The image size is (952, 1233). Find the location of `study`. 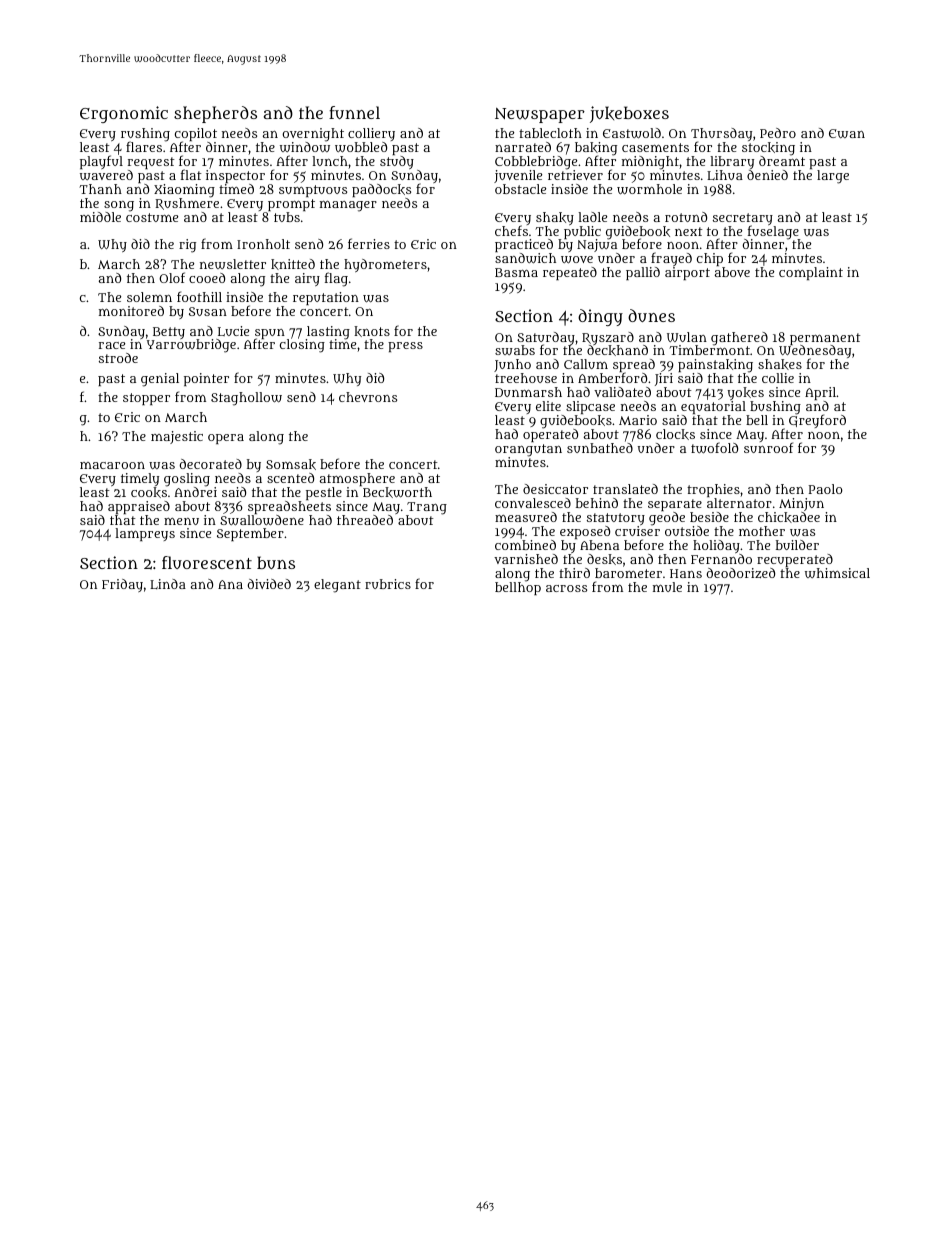

study is located at coordinates (397, 162).
